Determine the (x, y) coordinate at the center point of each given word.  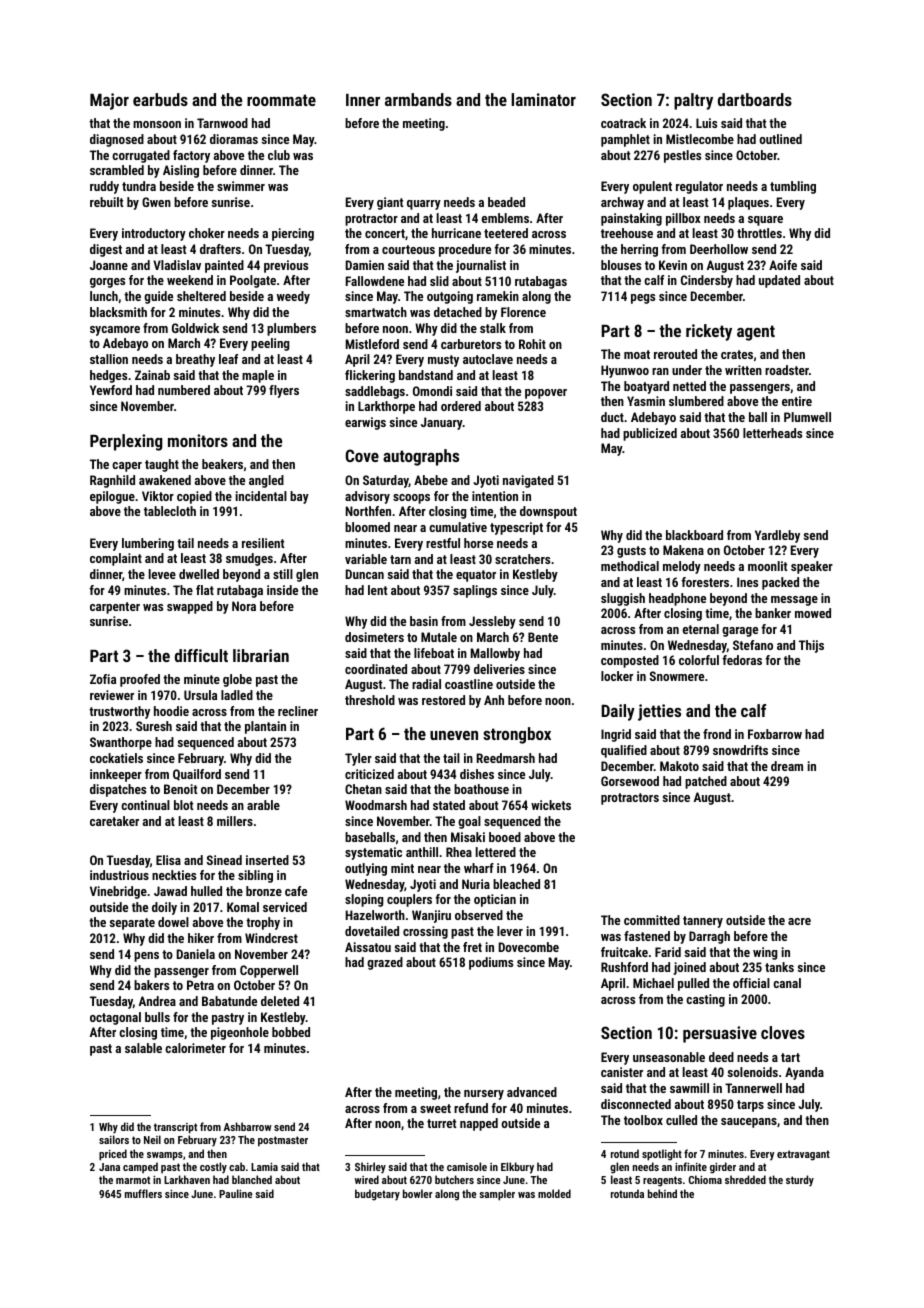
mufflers (143, 1193)
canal (787, 983)
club (279, 155)
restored (443, 700)
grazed (385, 963)
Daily (618, 712)
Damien (365, 265)
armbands (418, 99)
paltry (693, 101)
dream (787, 766)
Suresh (154, 726)
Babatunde (229, 1001)
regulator (699, 187)
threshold (370, 700)
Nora (244, 606)
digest (106, 250)
